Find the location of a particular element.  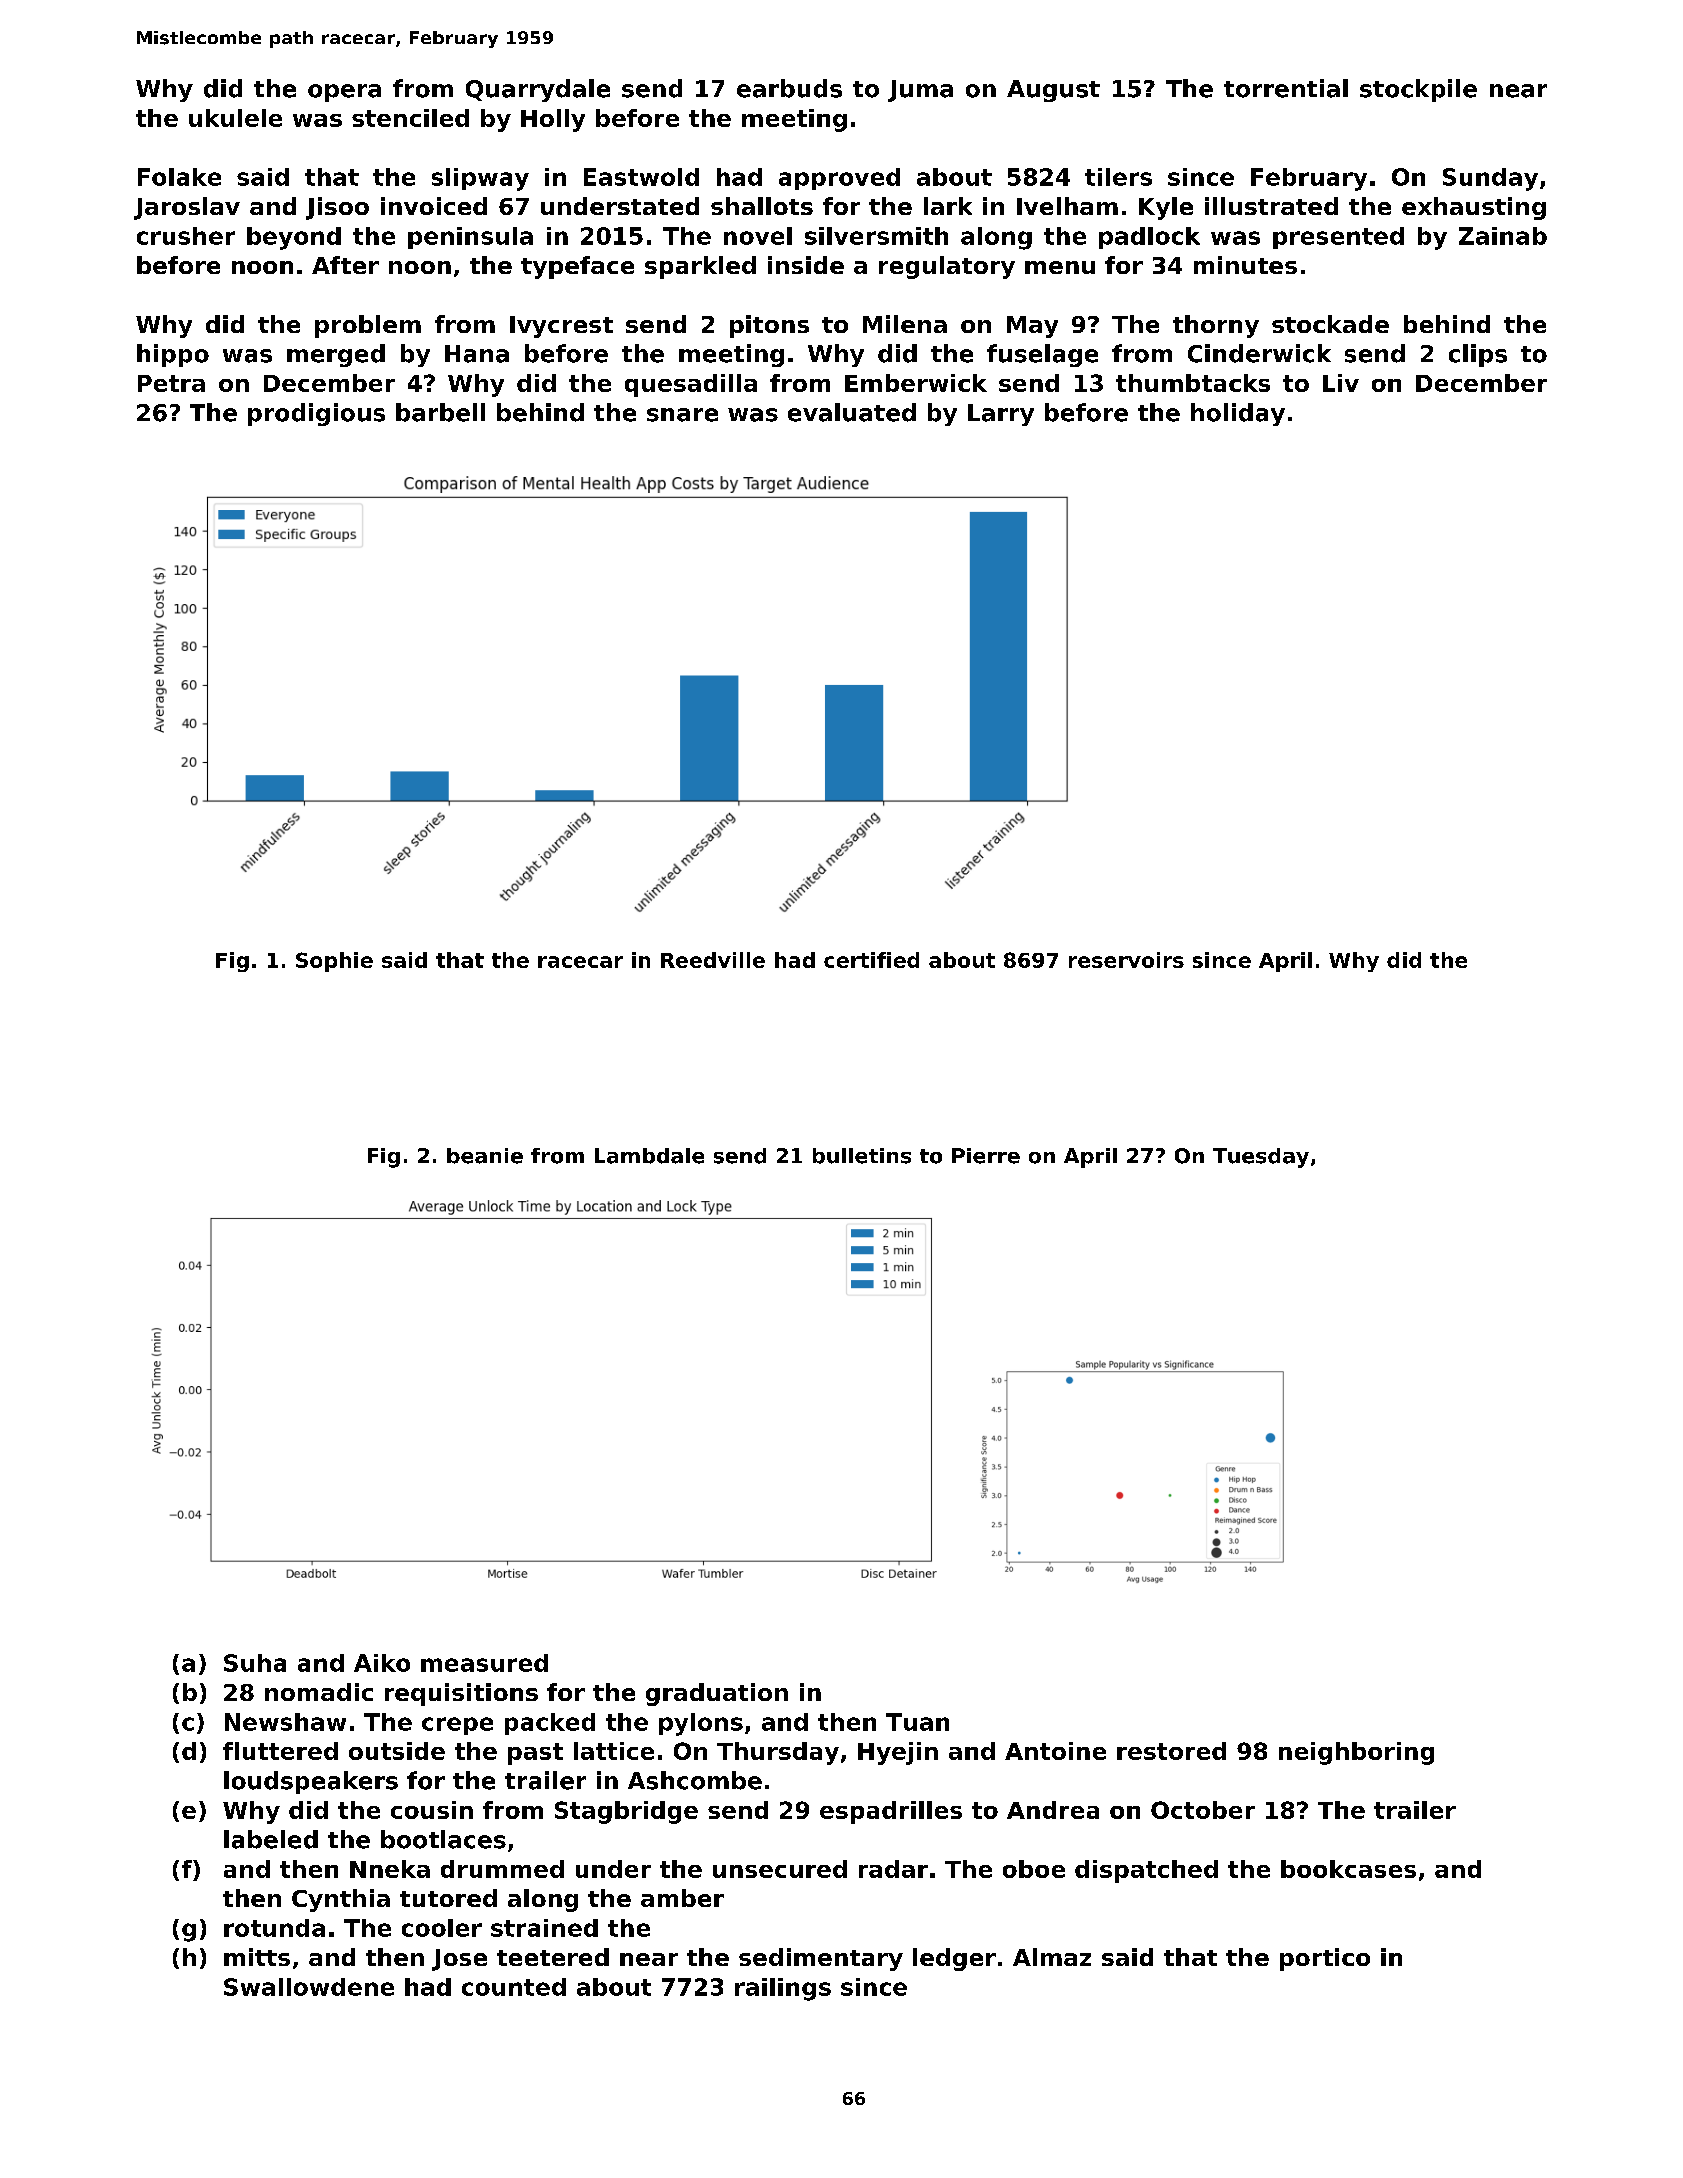

Quarrydale is located at coordinates (538, 90).
